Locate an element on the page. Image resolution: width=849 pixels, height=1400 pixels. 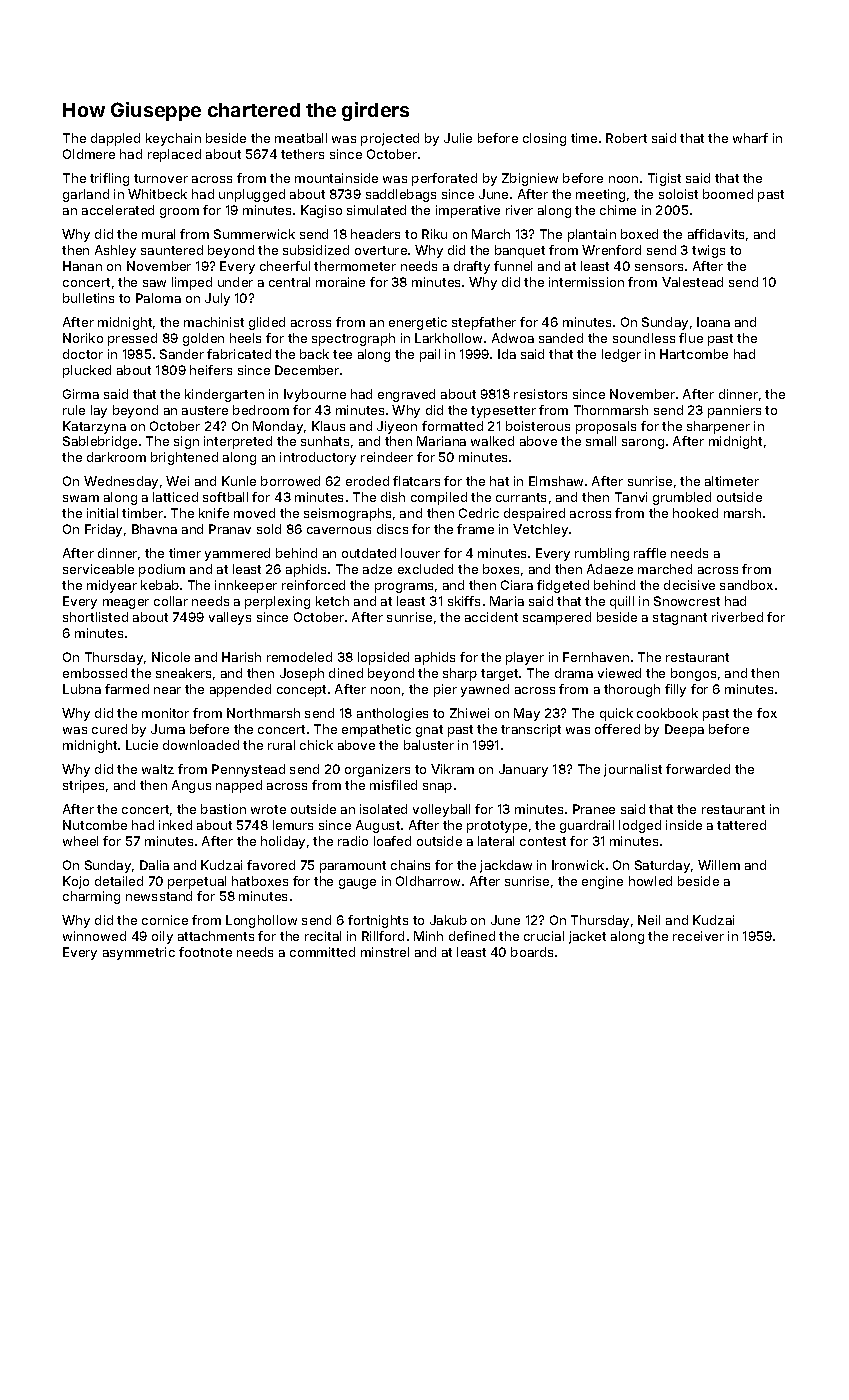
Ironwick is located at coordinates (578, 865).
